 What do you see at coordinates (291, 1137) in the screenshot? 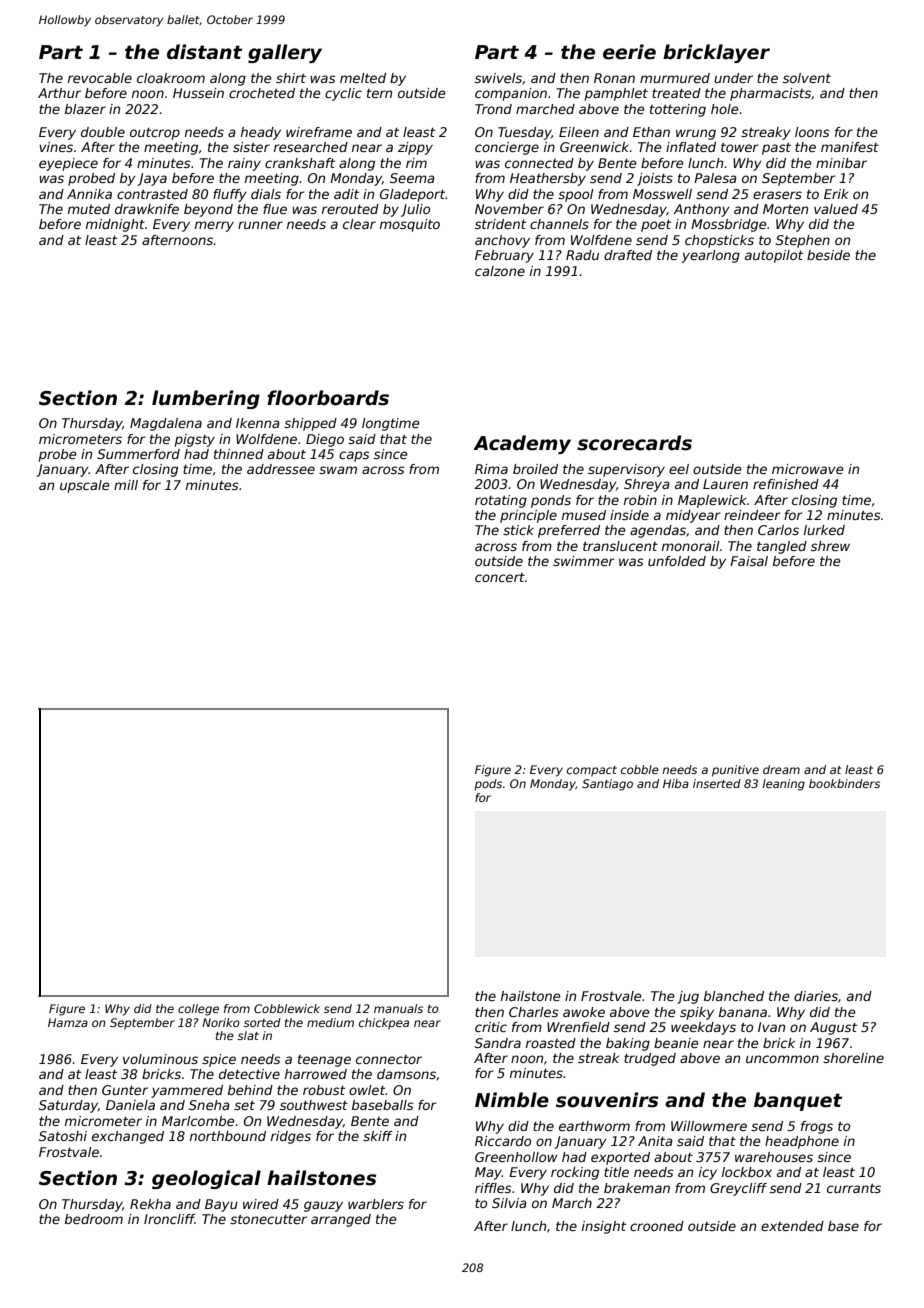
I see `ridges` at bounding box center [291, 1137].
